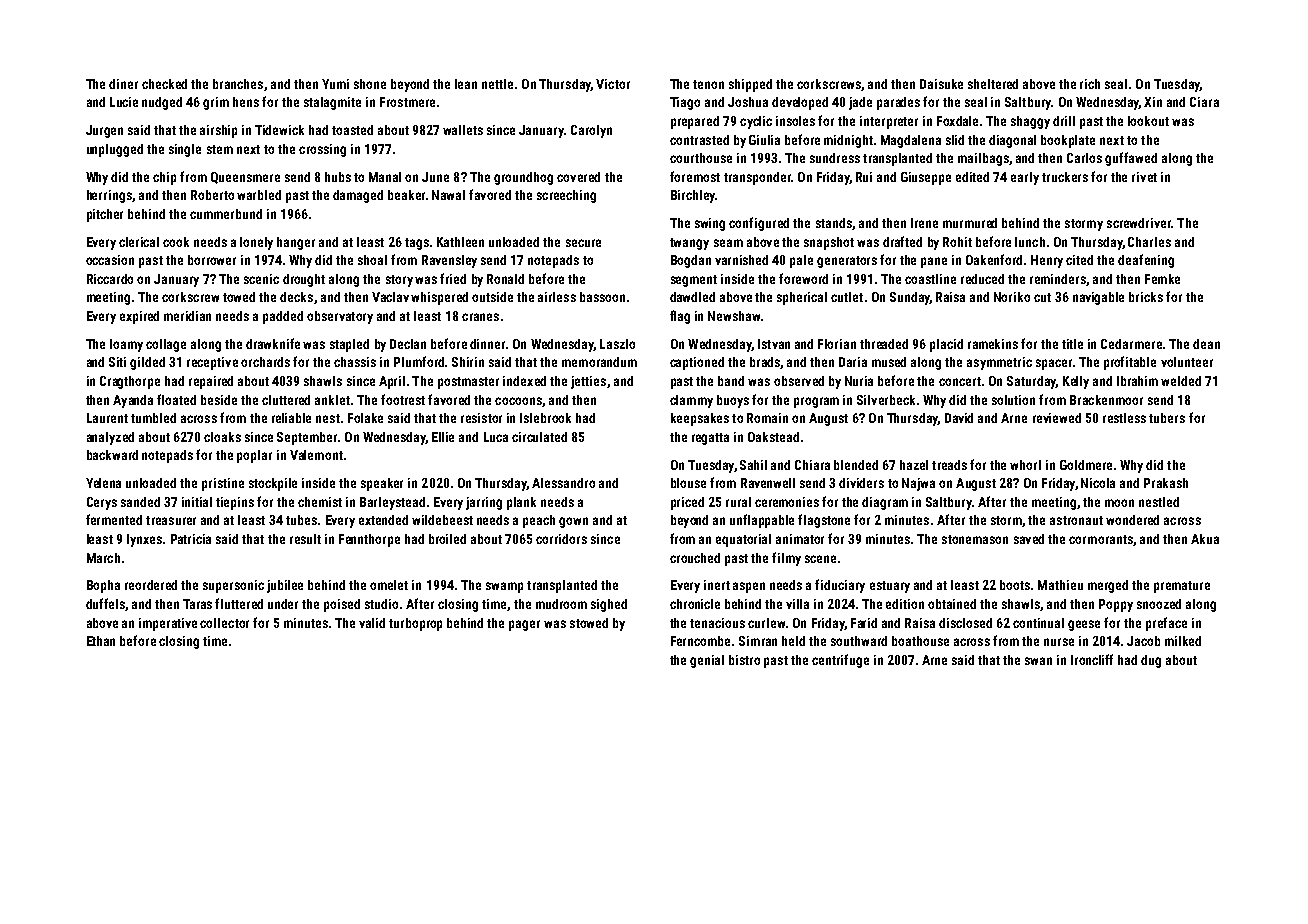 This screenshot has height=924, width=1308. Describe the element at coordinates (1092, 659) in the screenshot. I see `Ironcliff` at that location.
